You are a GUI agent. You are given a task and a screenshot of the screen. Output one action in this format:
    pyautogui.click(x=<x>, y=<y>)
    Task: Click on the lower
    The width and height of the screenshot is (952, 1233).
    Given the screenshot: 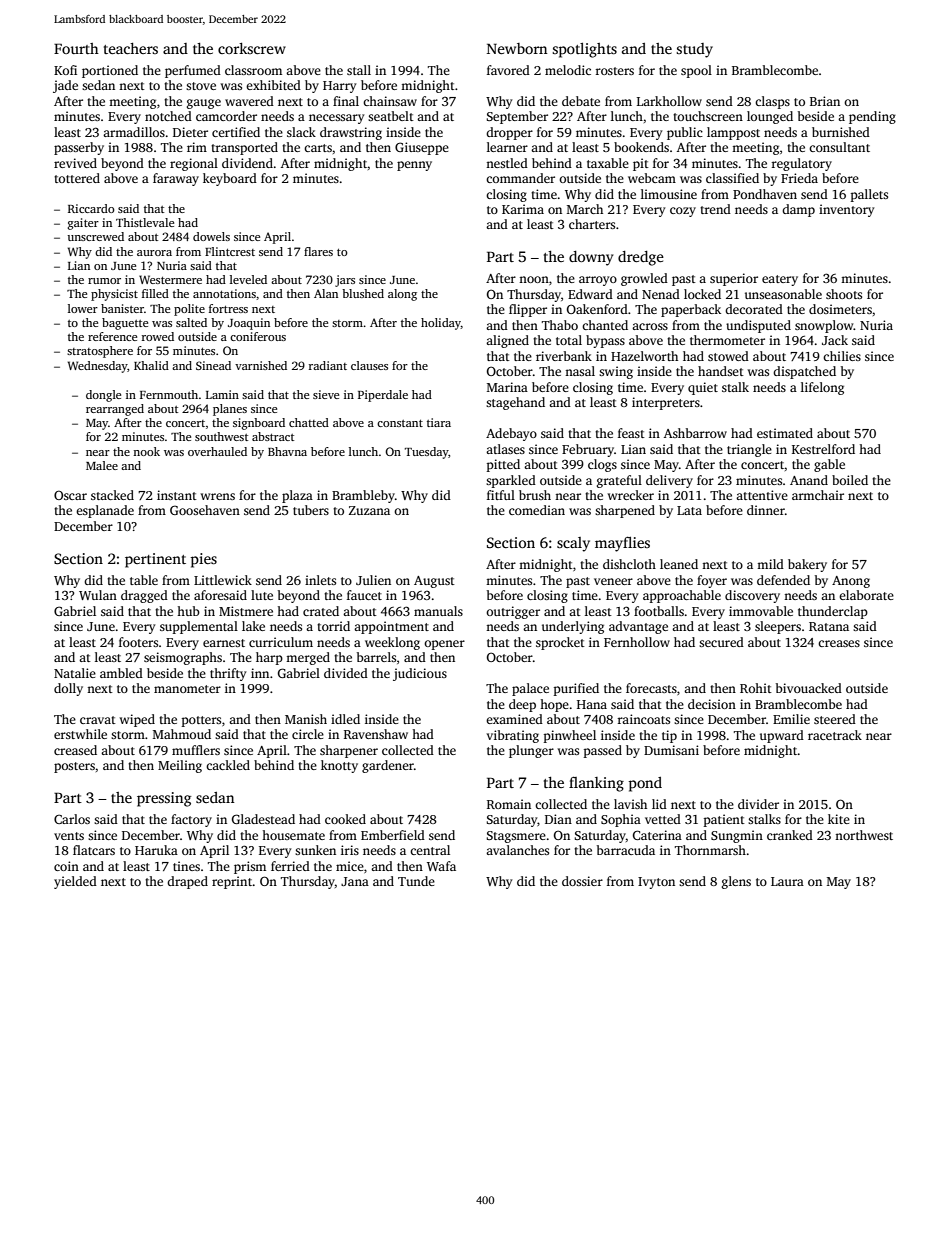 What is the action you would take?
    pyautogui.click(x=83, y=308)
